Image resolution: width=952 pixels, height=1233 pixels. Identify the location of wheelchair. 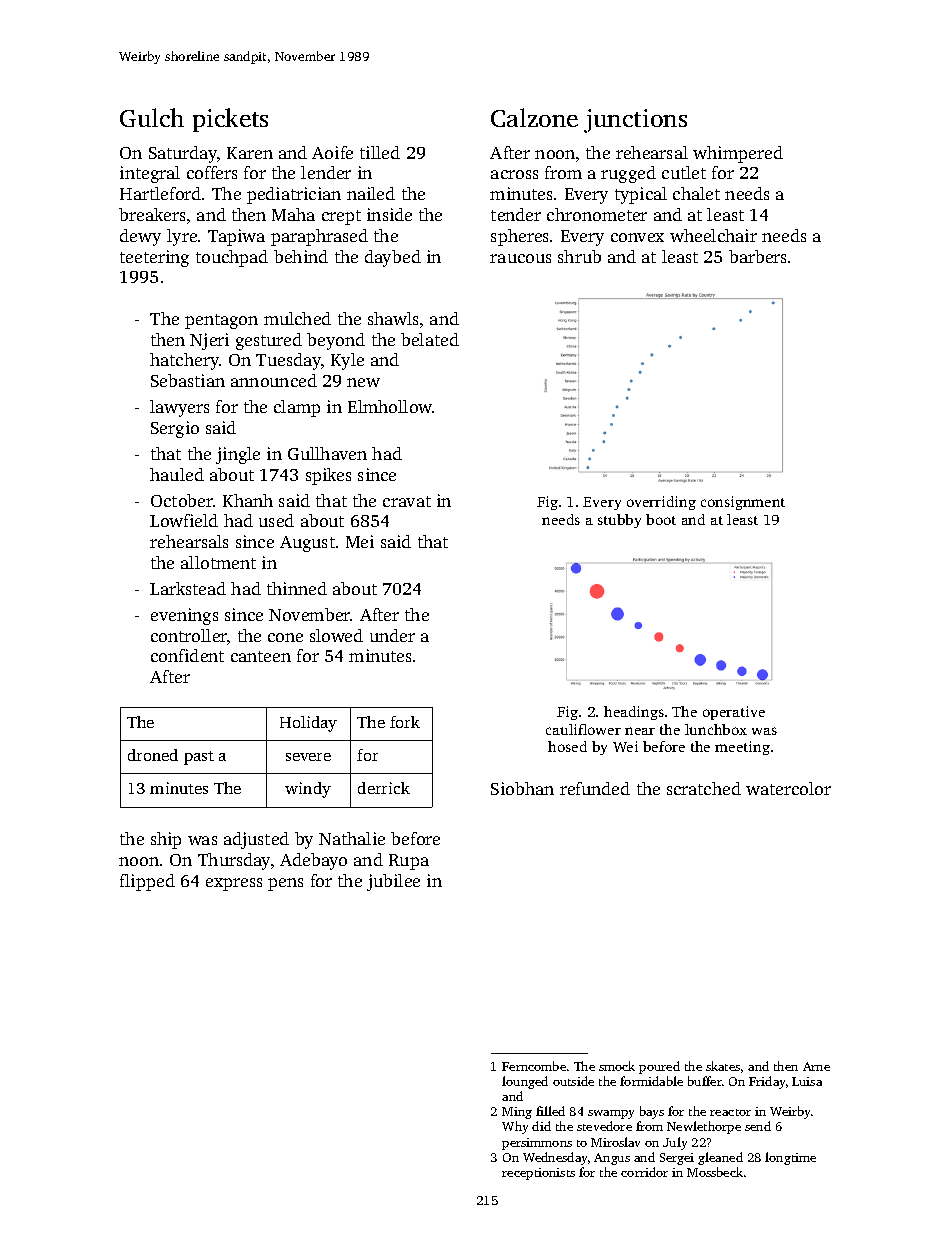
(713, 235).
